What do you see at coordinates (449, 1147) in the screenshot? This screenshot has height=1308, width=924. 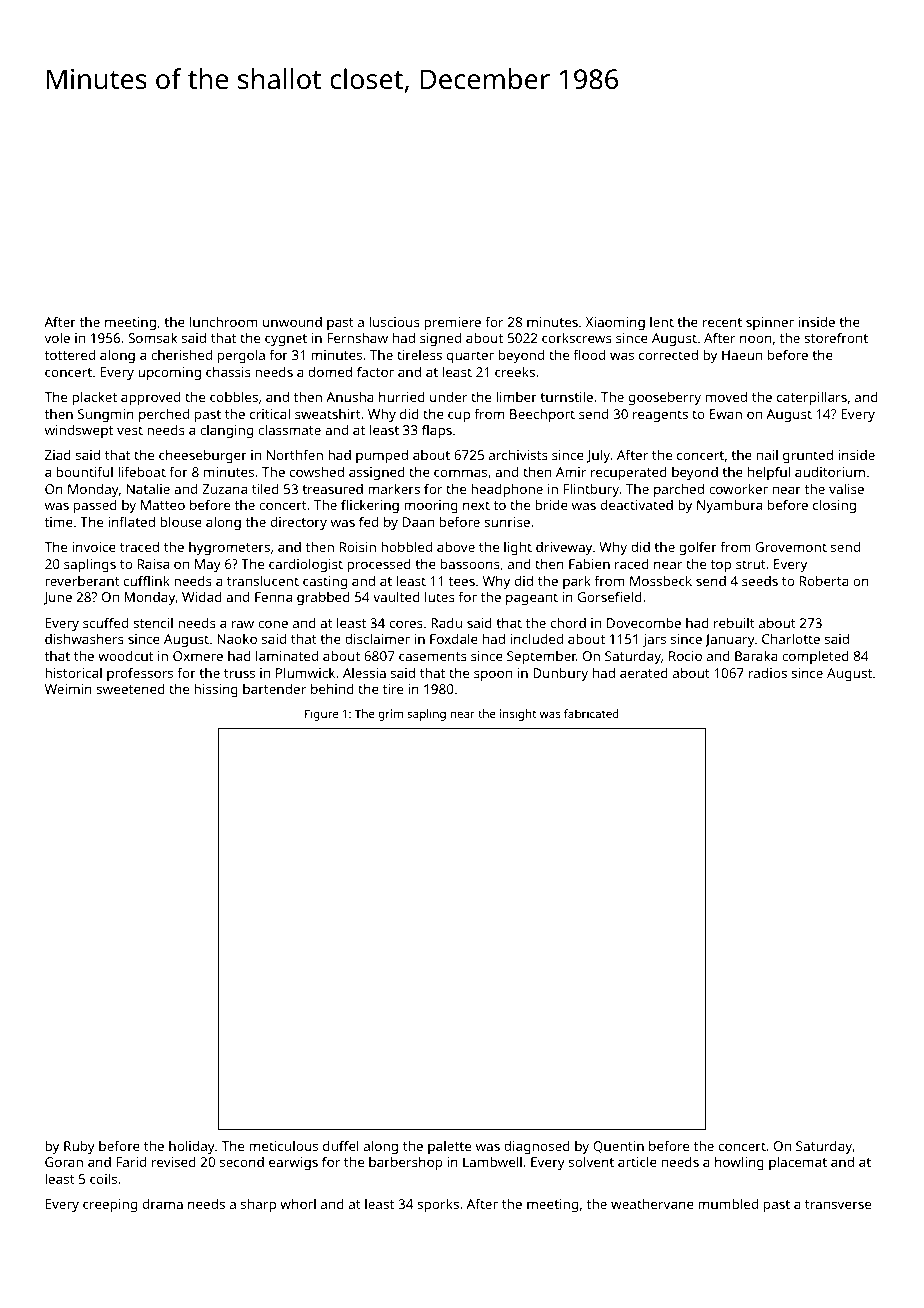 I see `palette` at bounding box center [449, 1147].
